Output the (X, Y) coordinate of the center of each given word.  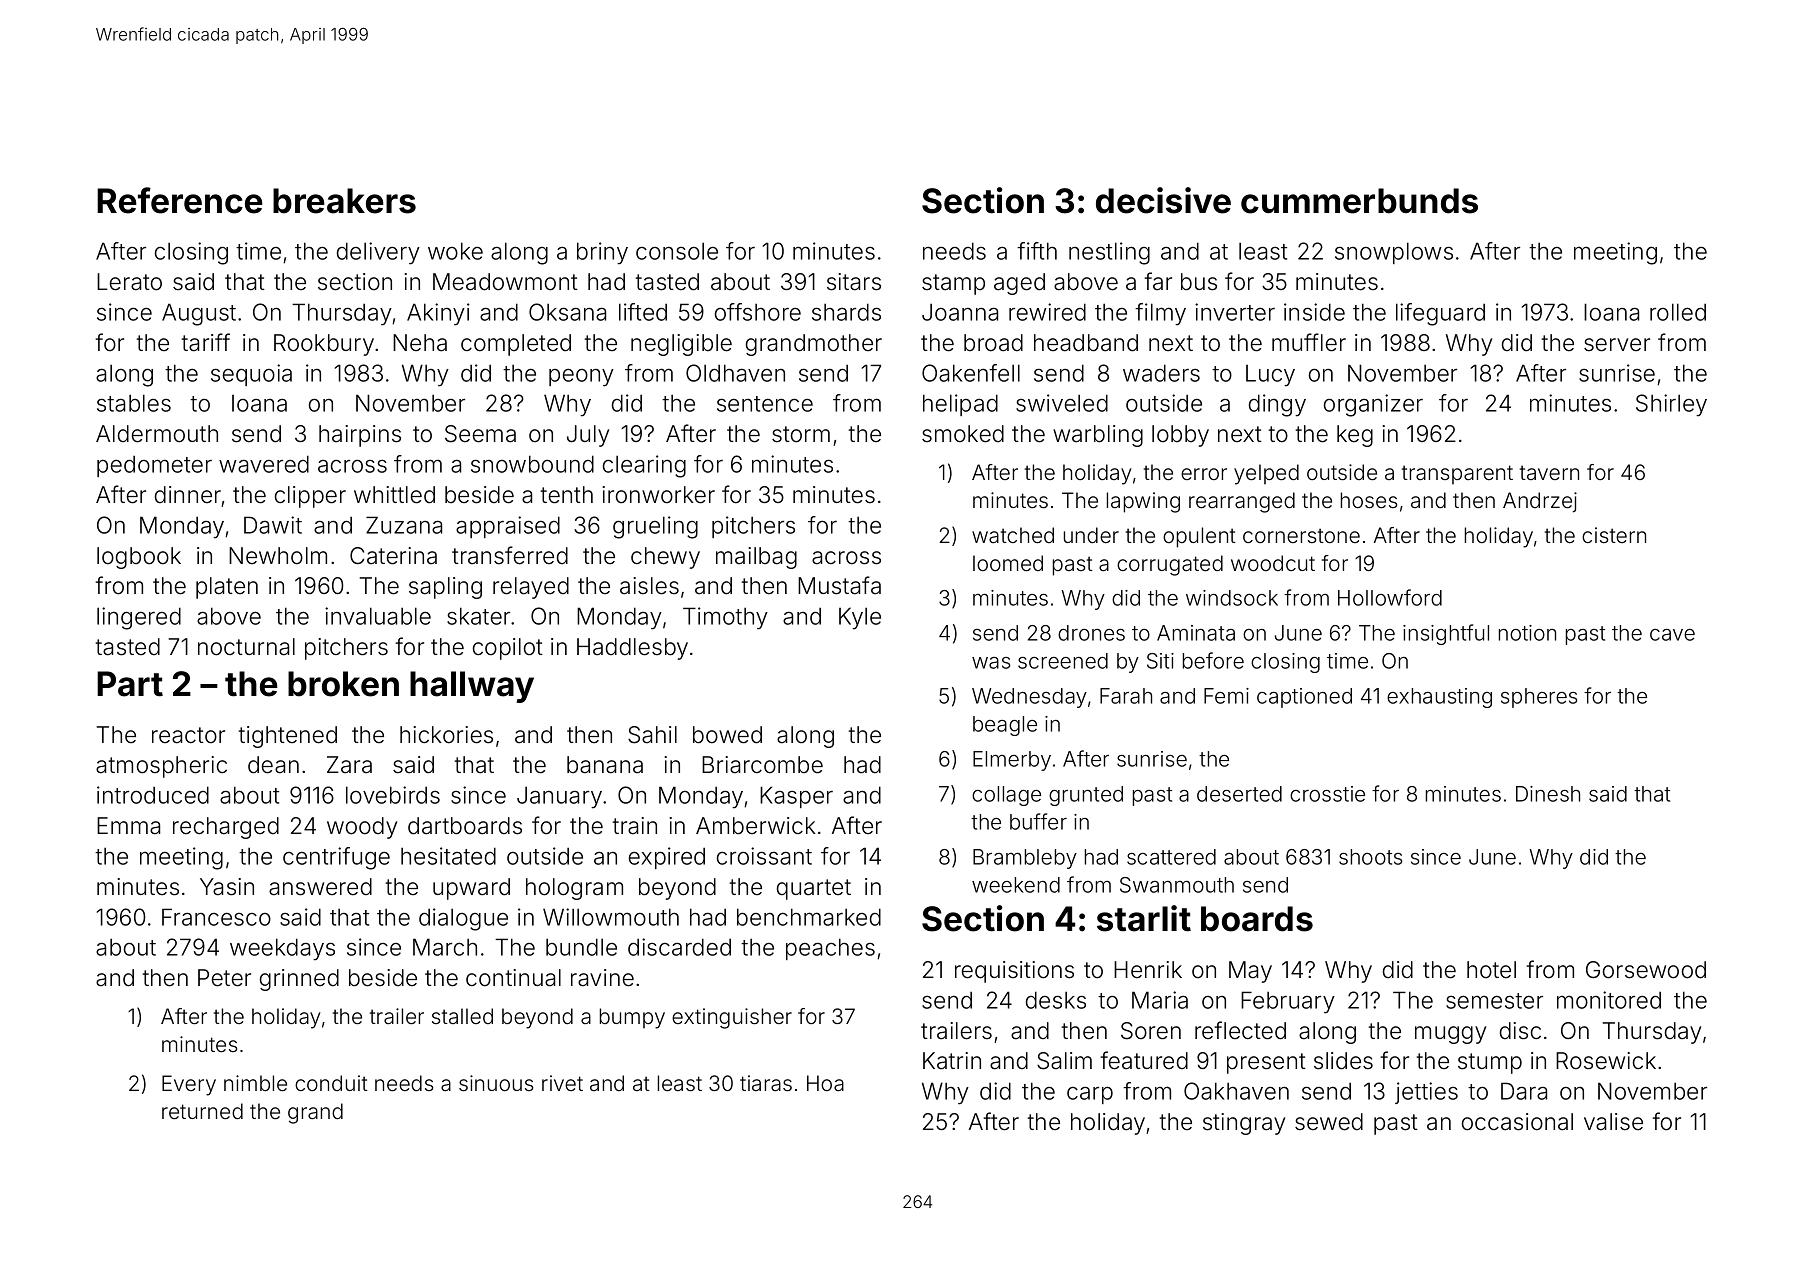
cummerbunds (1359, 201)
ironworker (659, 495)
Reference (180, 200)
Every (189, 1085)
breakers (344, 201)
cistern (1614, 535)
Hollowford (1390, 597)
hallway (472, 687)
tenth (567, 495)
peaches (830, 949)
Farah (1126, 696)
